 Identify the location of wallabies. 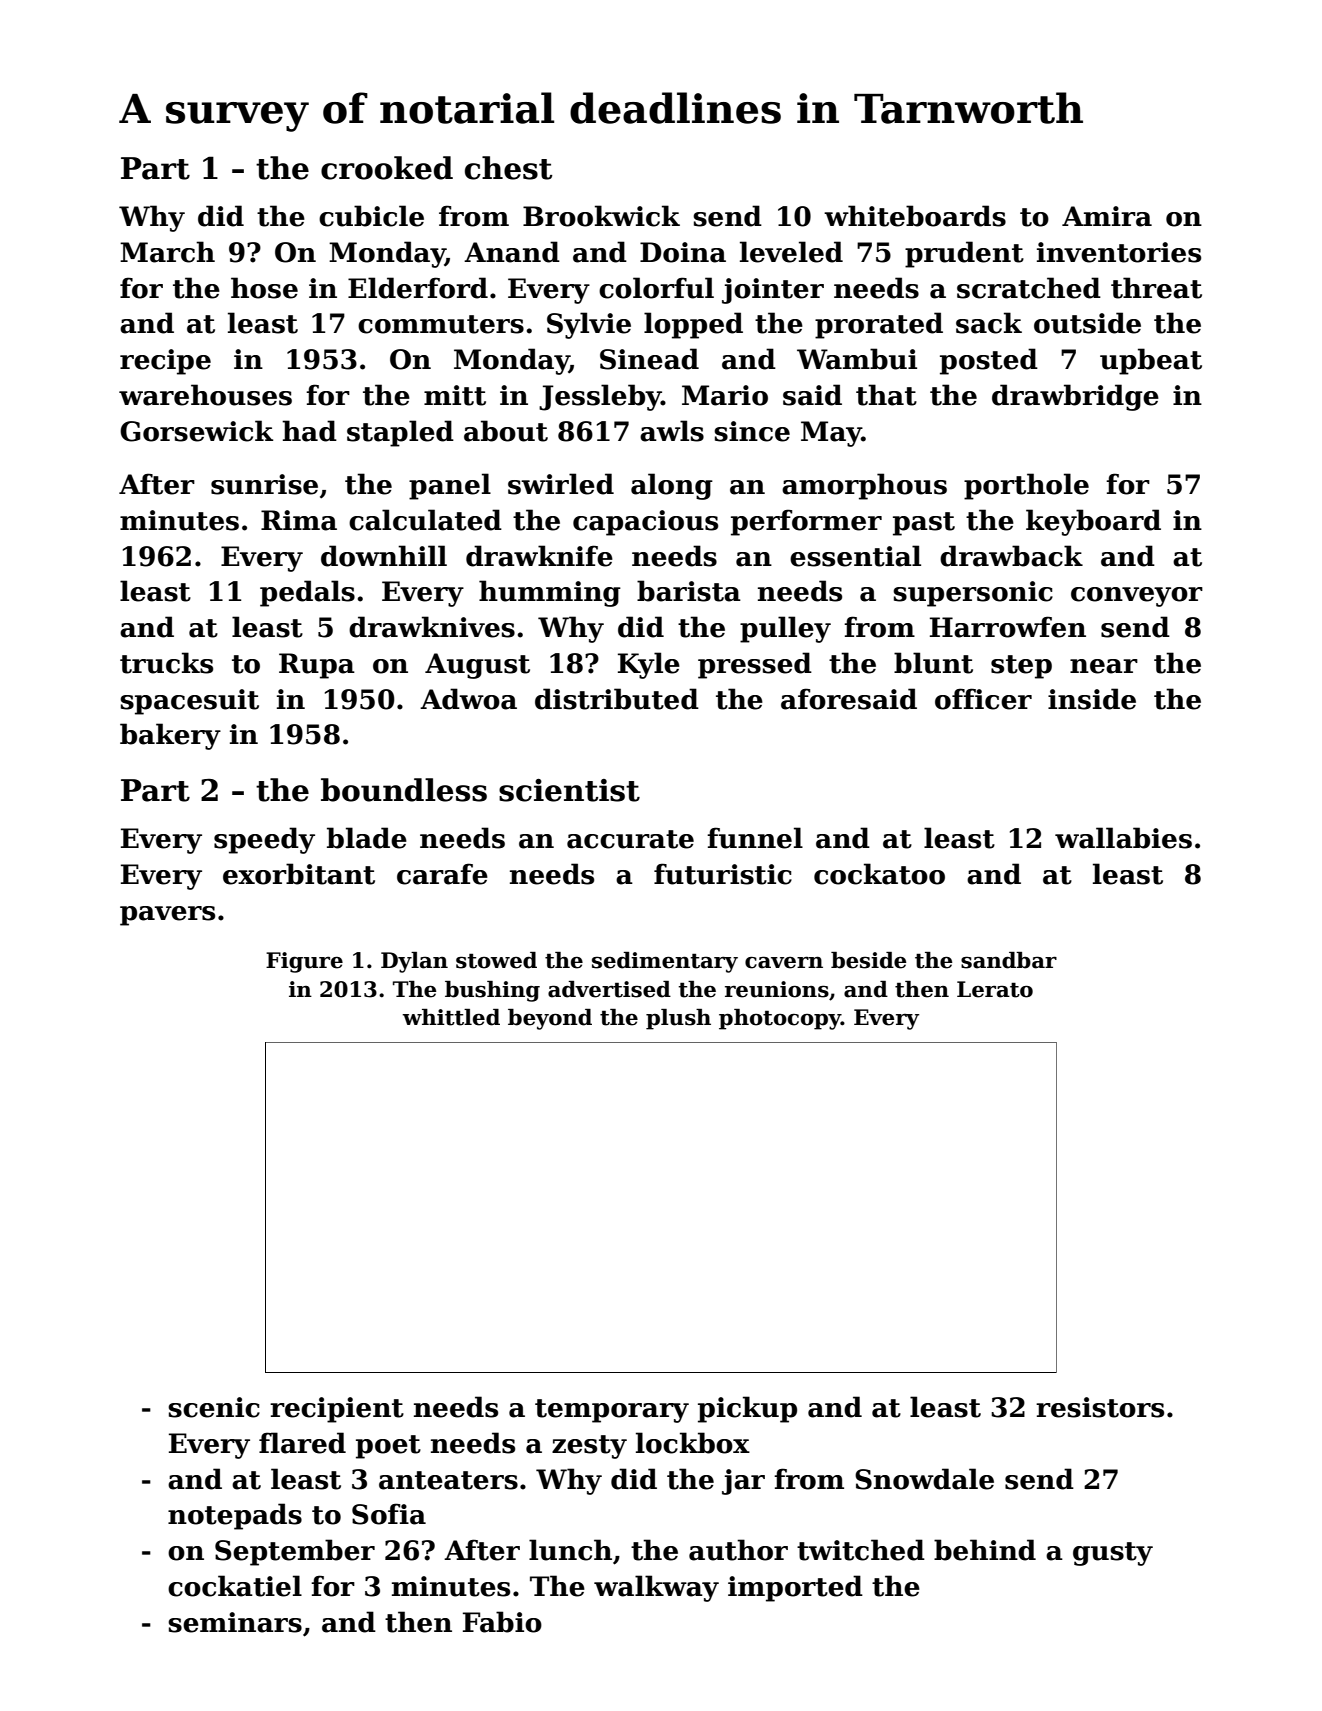
(1123, 838).
